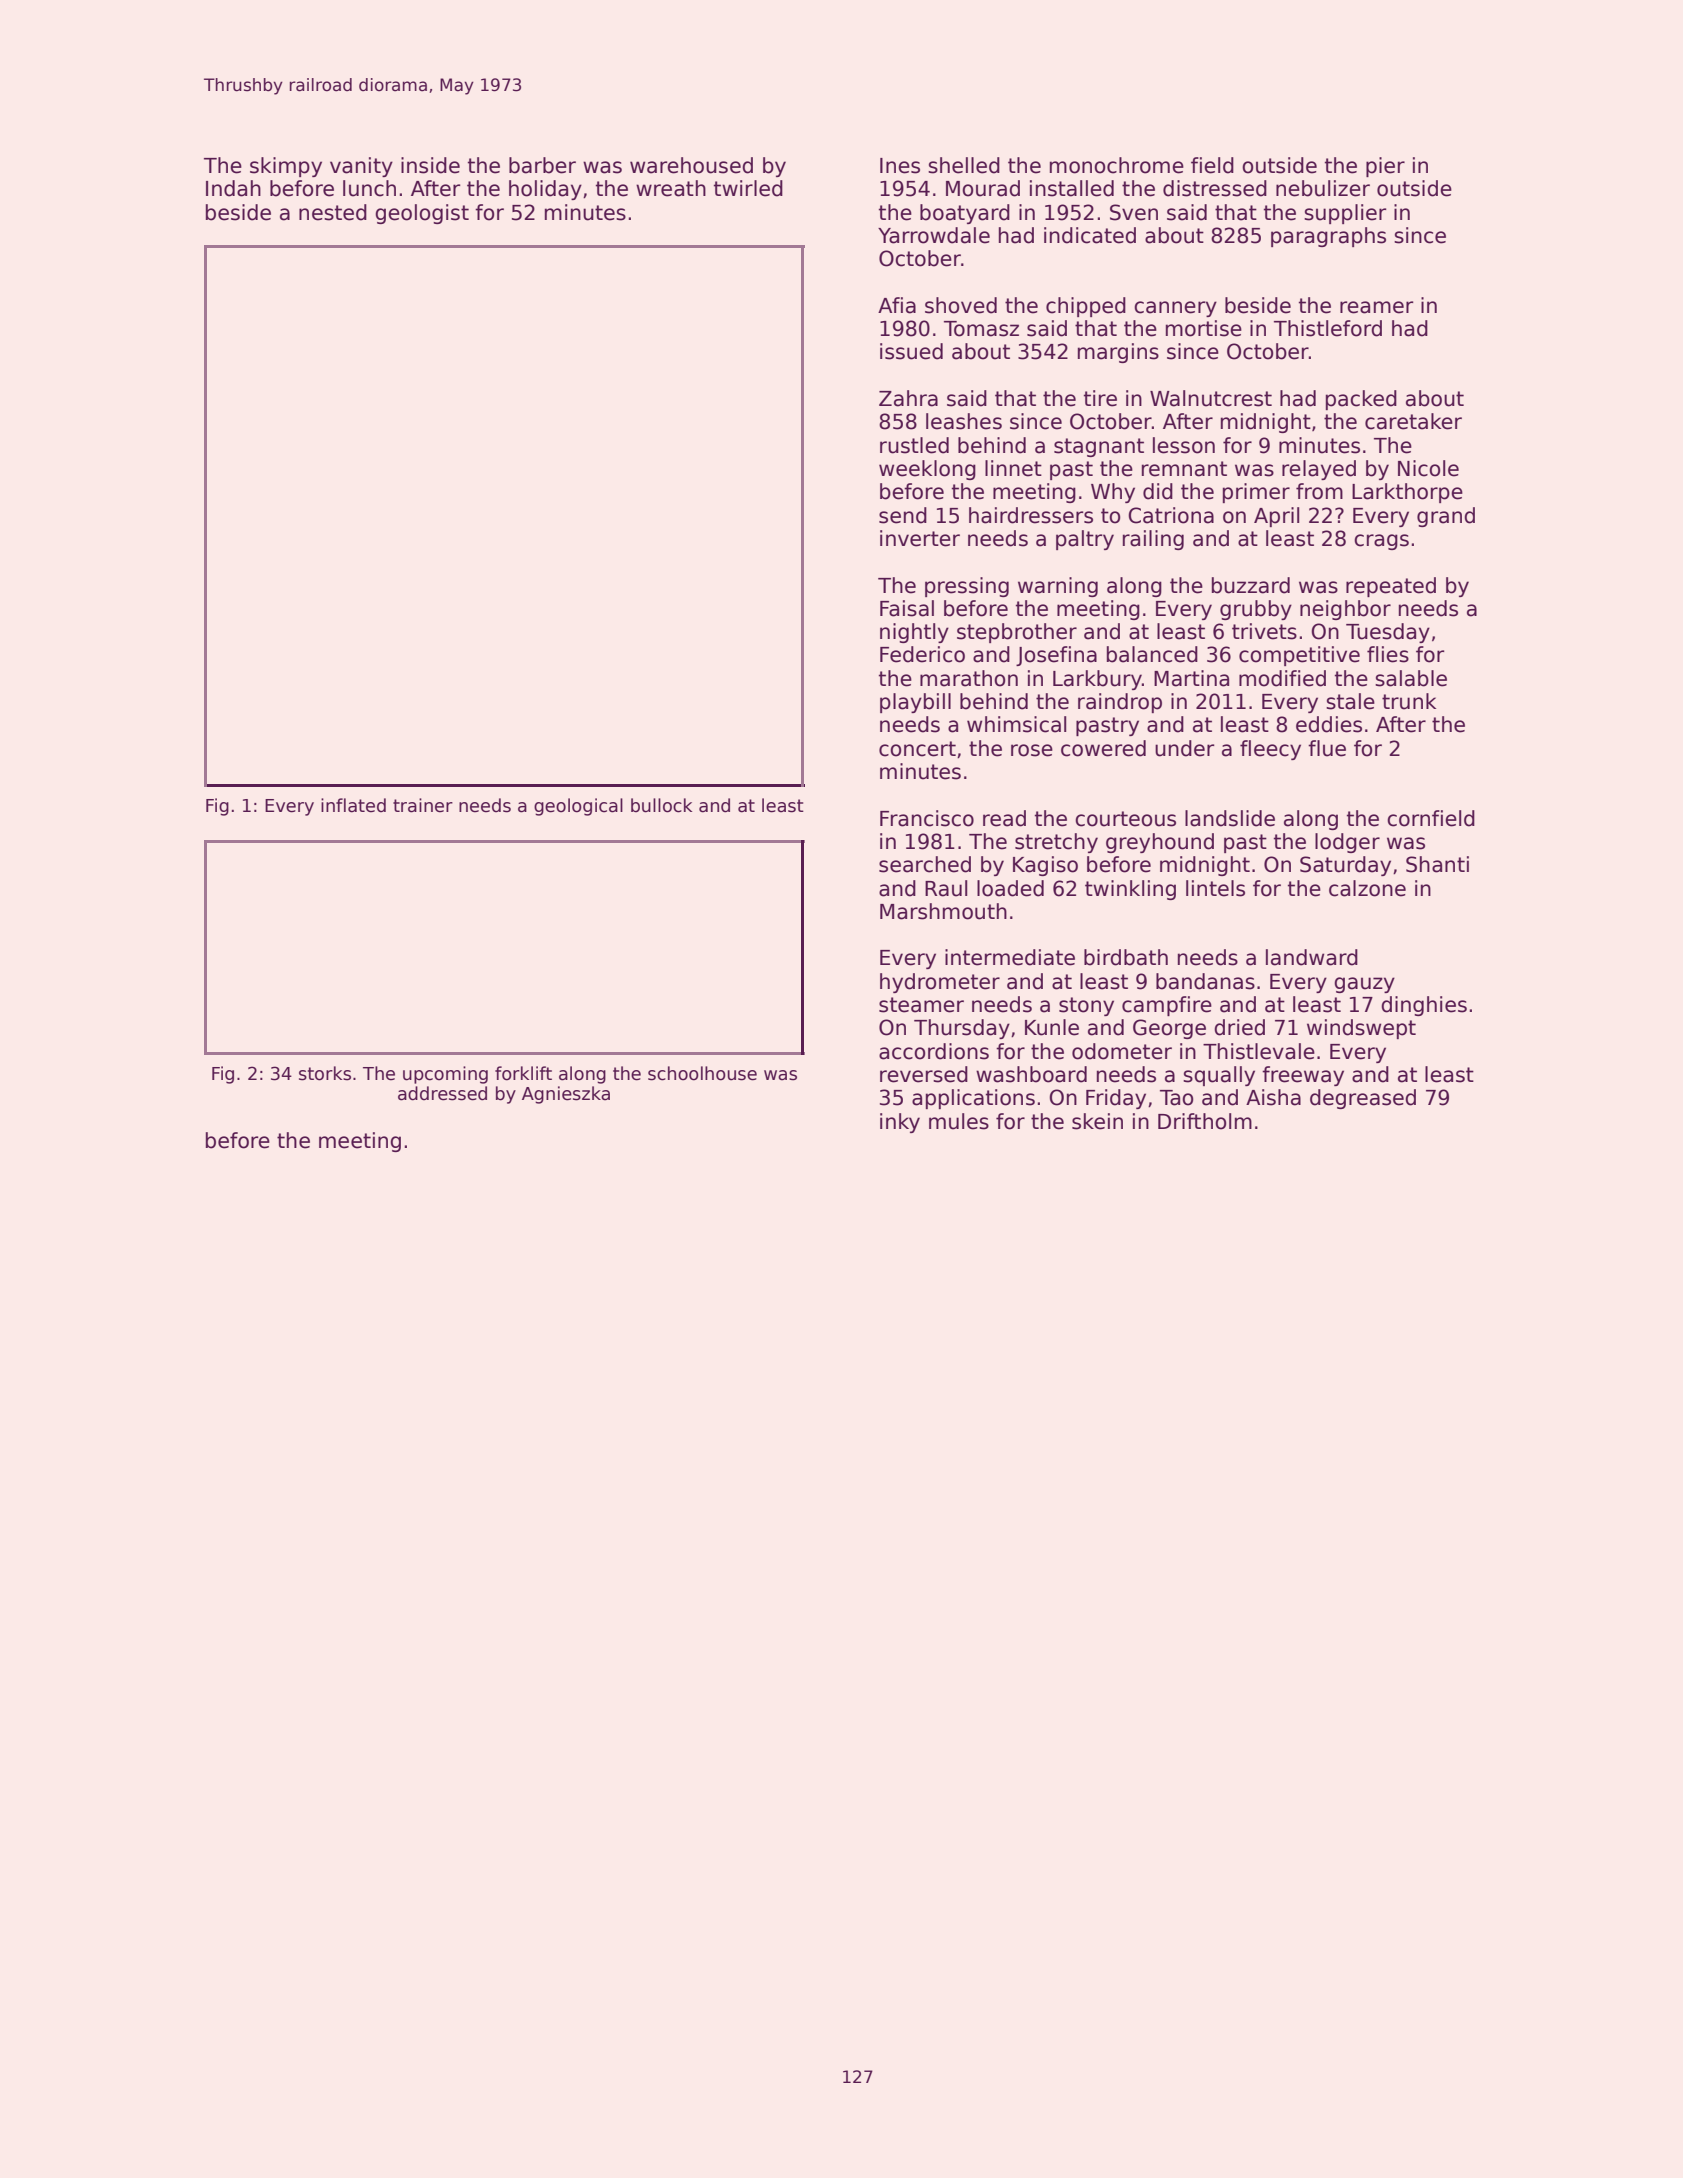  I want to click on linnet, so click(1013, 468).
